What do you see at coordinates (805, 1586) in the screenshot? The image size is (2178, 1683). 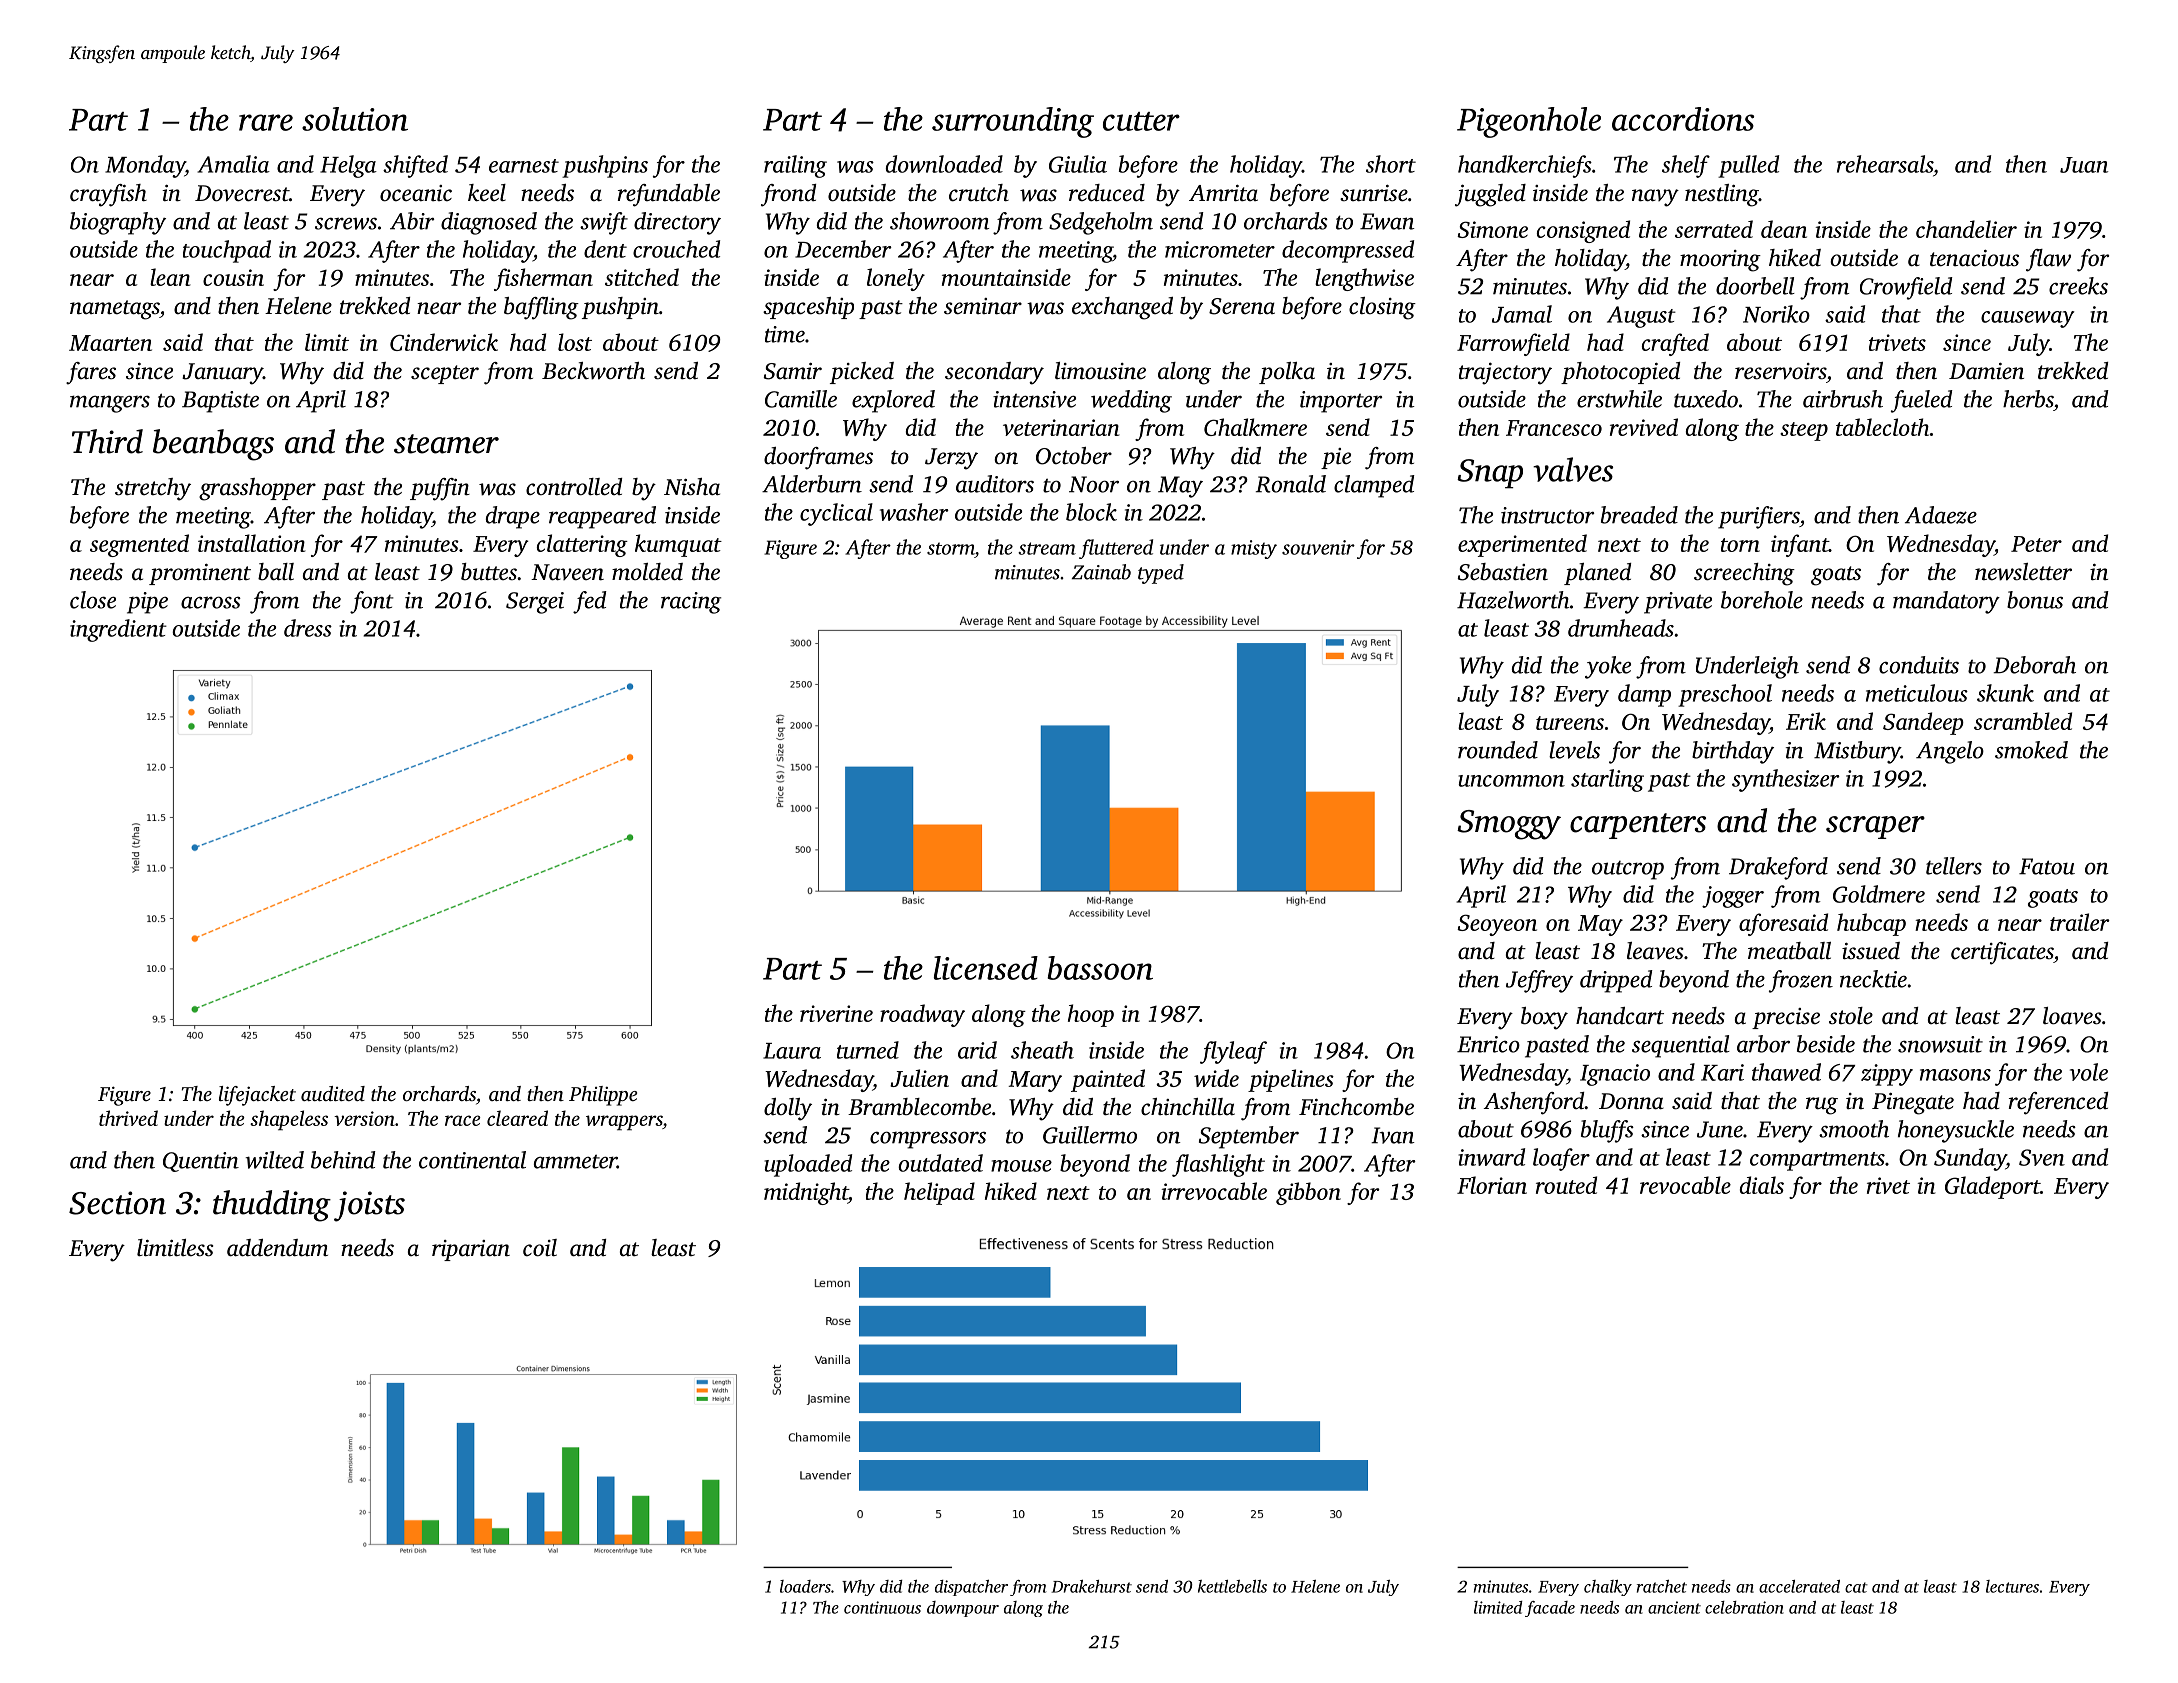 I see `loaders` at bounding box center [805, 1586].
